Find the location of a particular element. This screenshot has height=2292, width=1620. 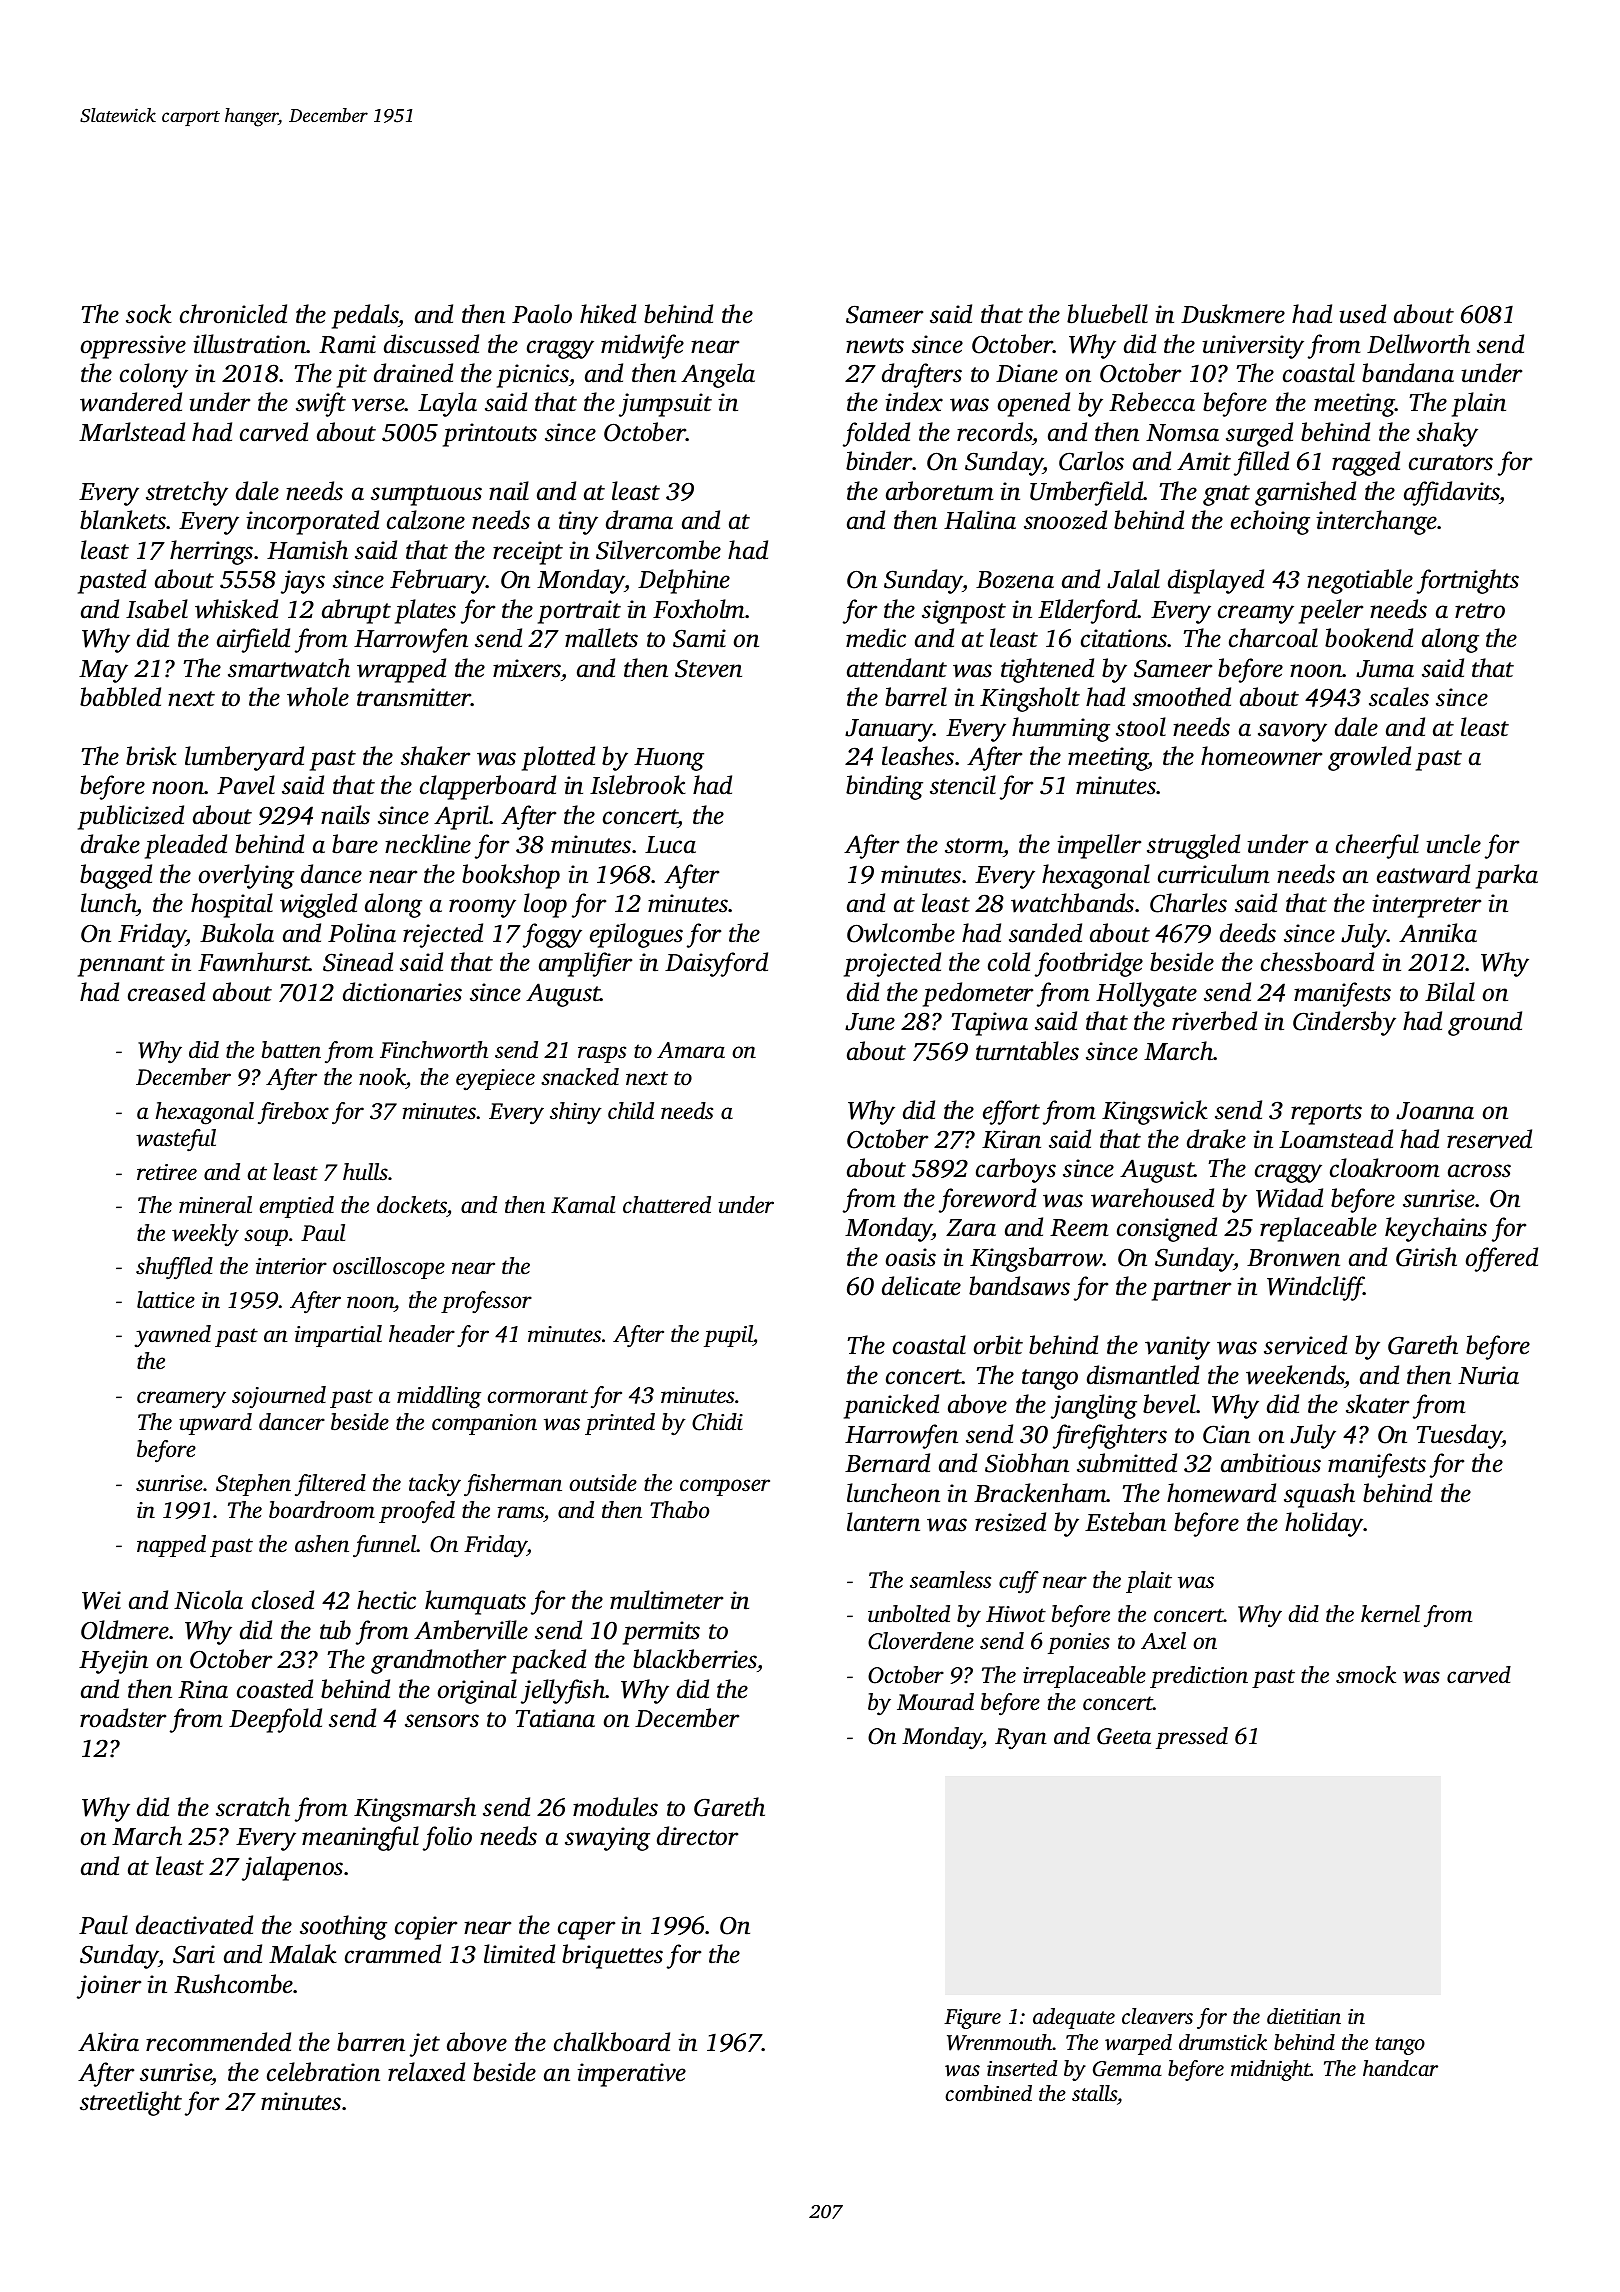

chessboard is located at coordinates (1317, 962).
